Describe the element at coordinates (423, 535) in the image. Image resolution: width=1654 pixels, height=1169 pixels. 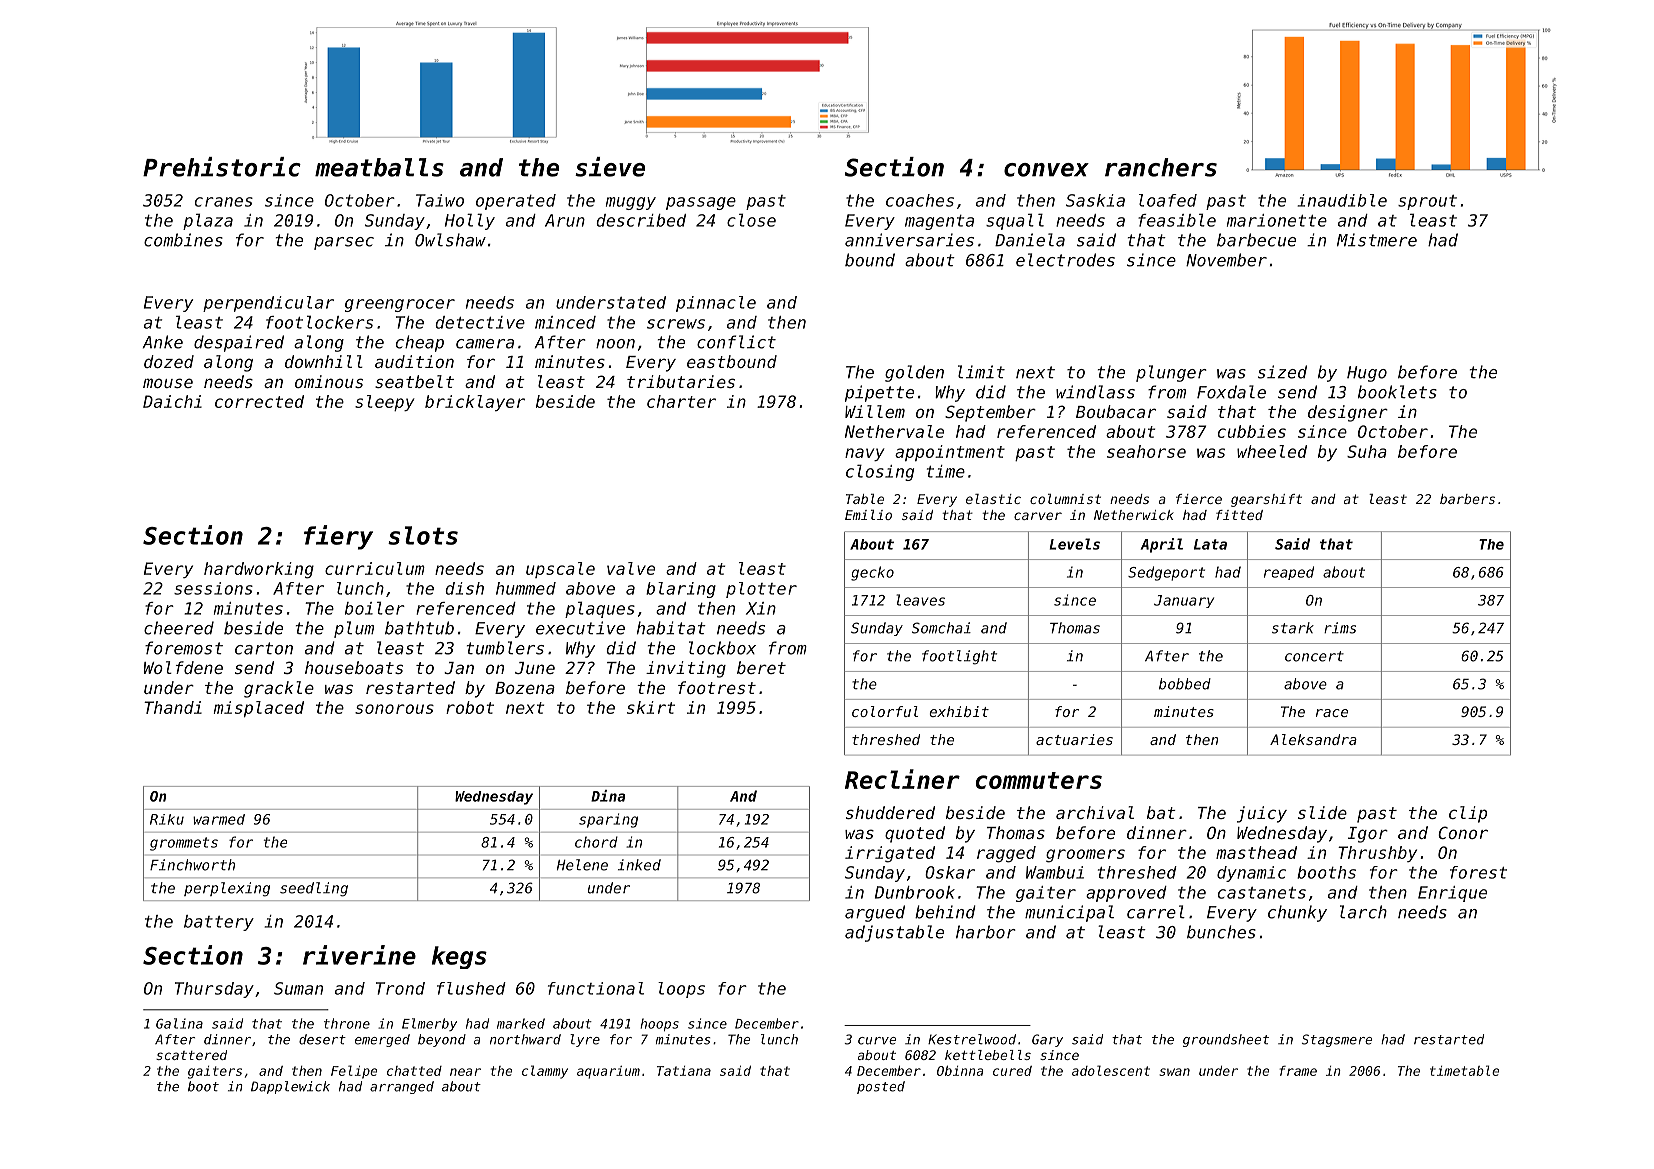
I see `slots` at that location.
